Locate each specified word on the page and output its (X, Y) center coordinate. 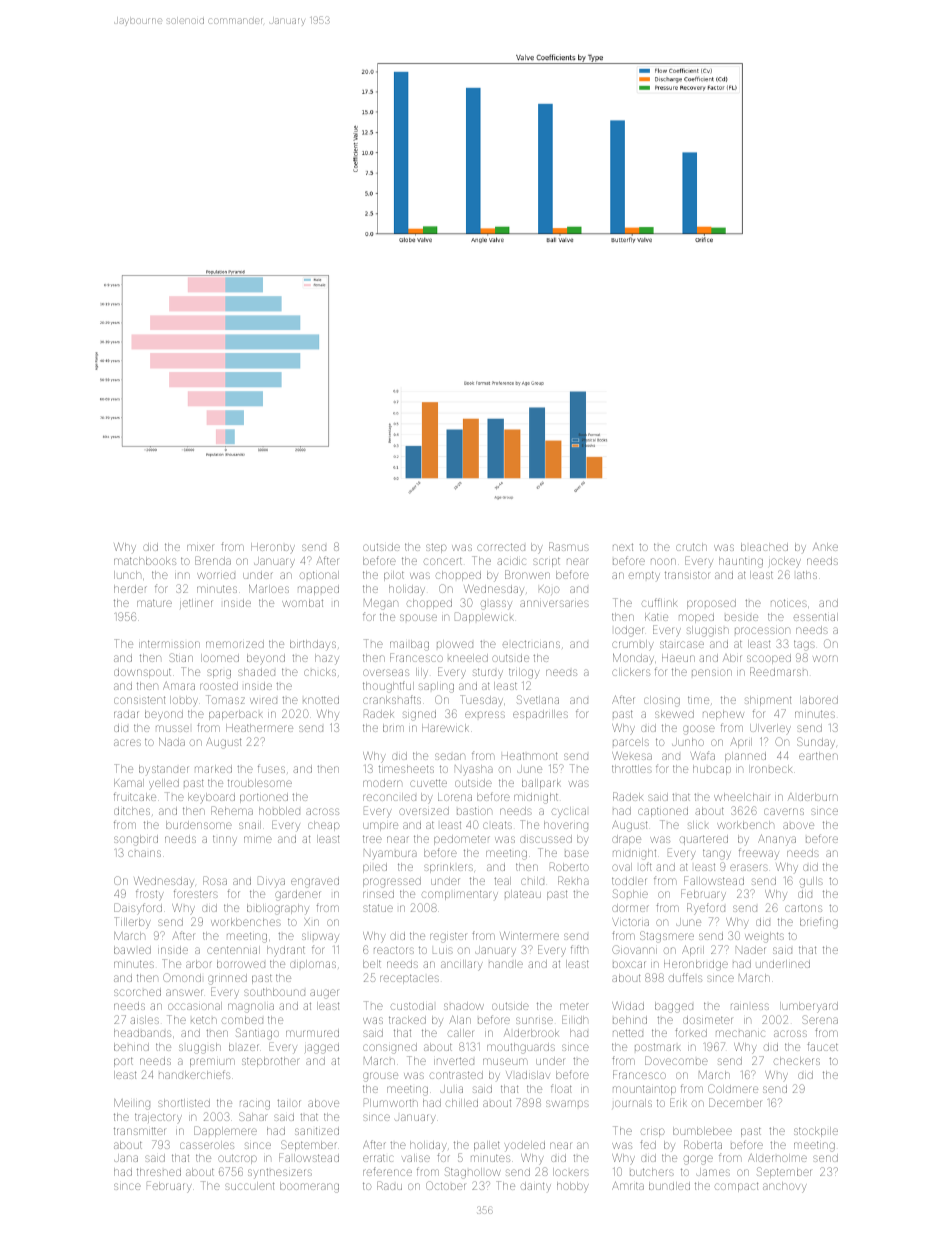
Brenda (213, 560)
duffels (685, 977)
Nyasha (474, 769)
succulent (249, 1186)
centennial (233, 950)
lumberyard (809, 1007)
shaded (256, 672)
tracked (407, 1020)
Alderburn (813, 797)
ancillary (462, 965)
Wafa (702, 755)
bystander (164, 769)
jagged (322, 1048)
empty (644, 575)
